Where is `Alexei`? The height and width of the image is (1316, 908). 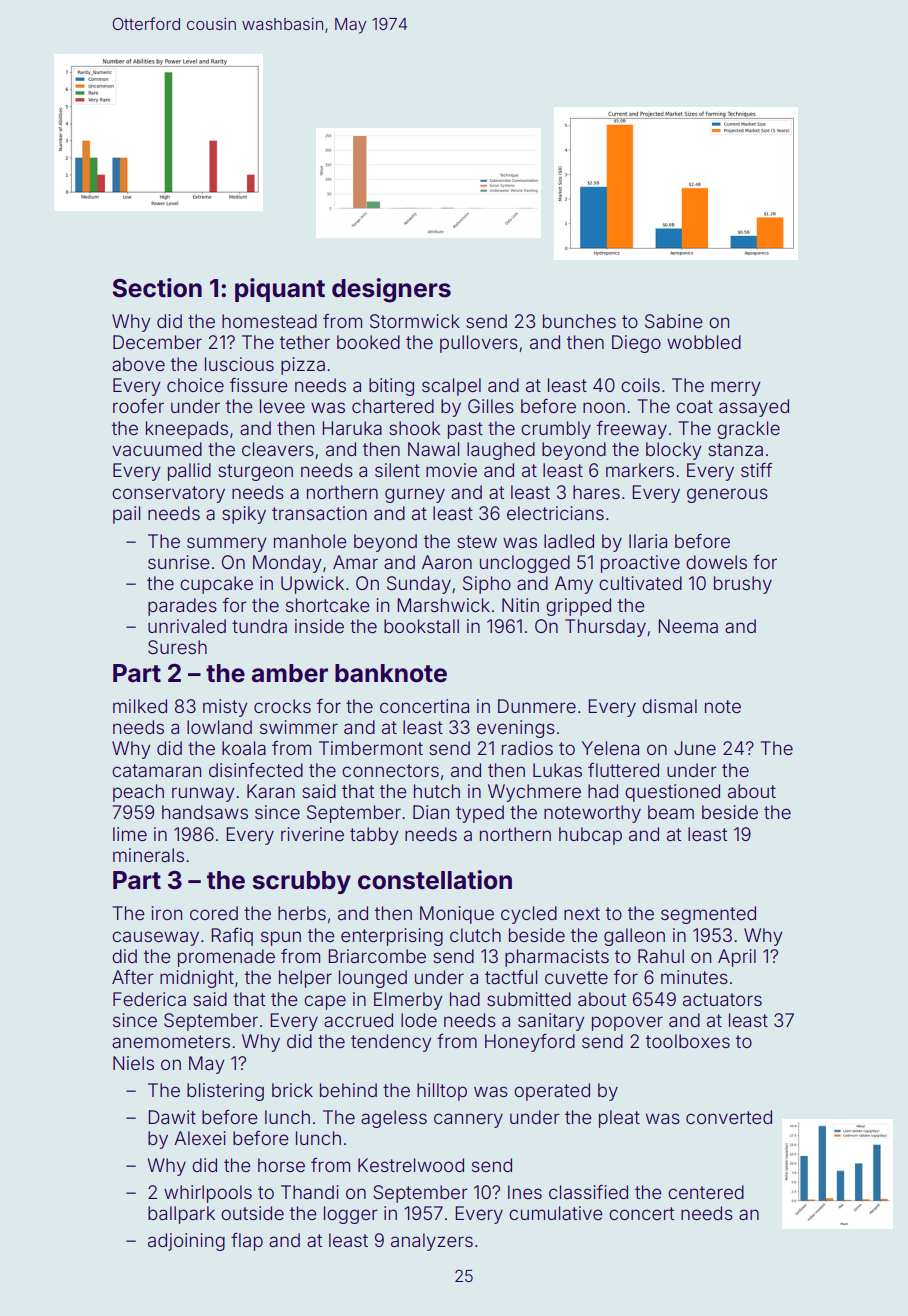
Alexei is located at coordinates (200, 1138).
